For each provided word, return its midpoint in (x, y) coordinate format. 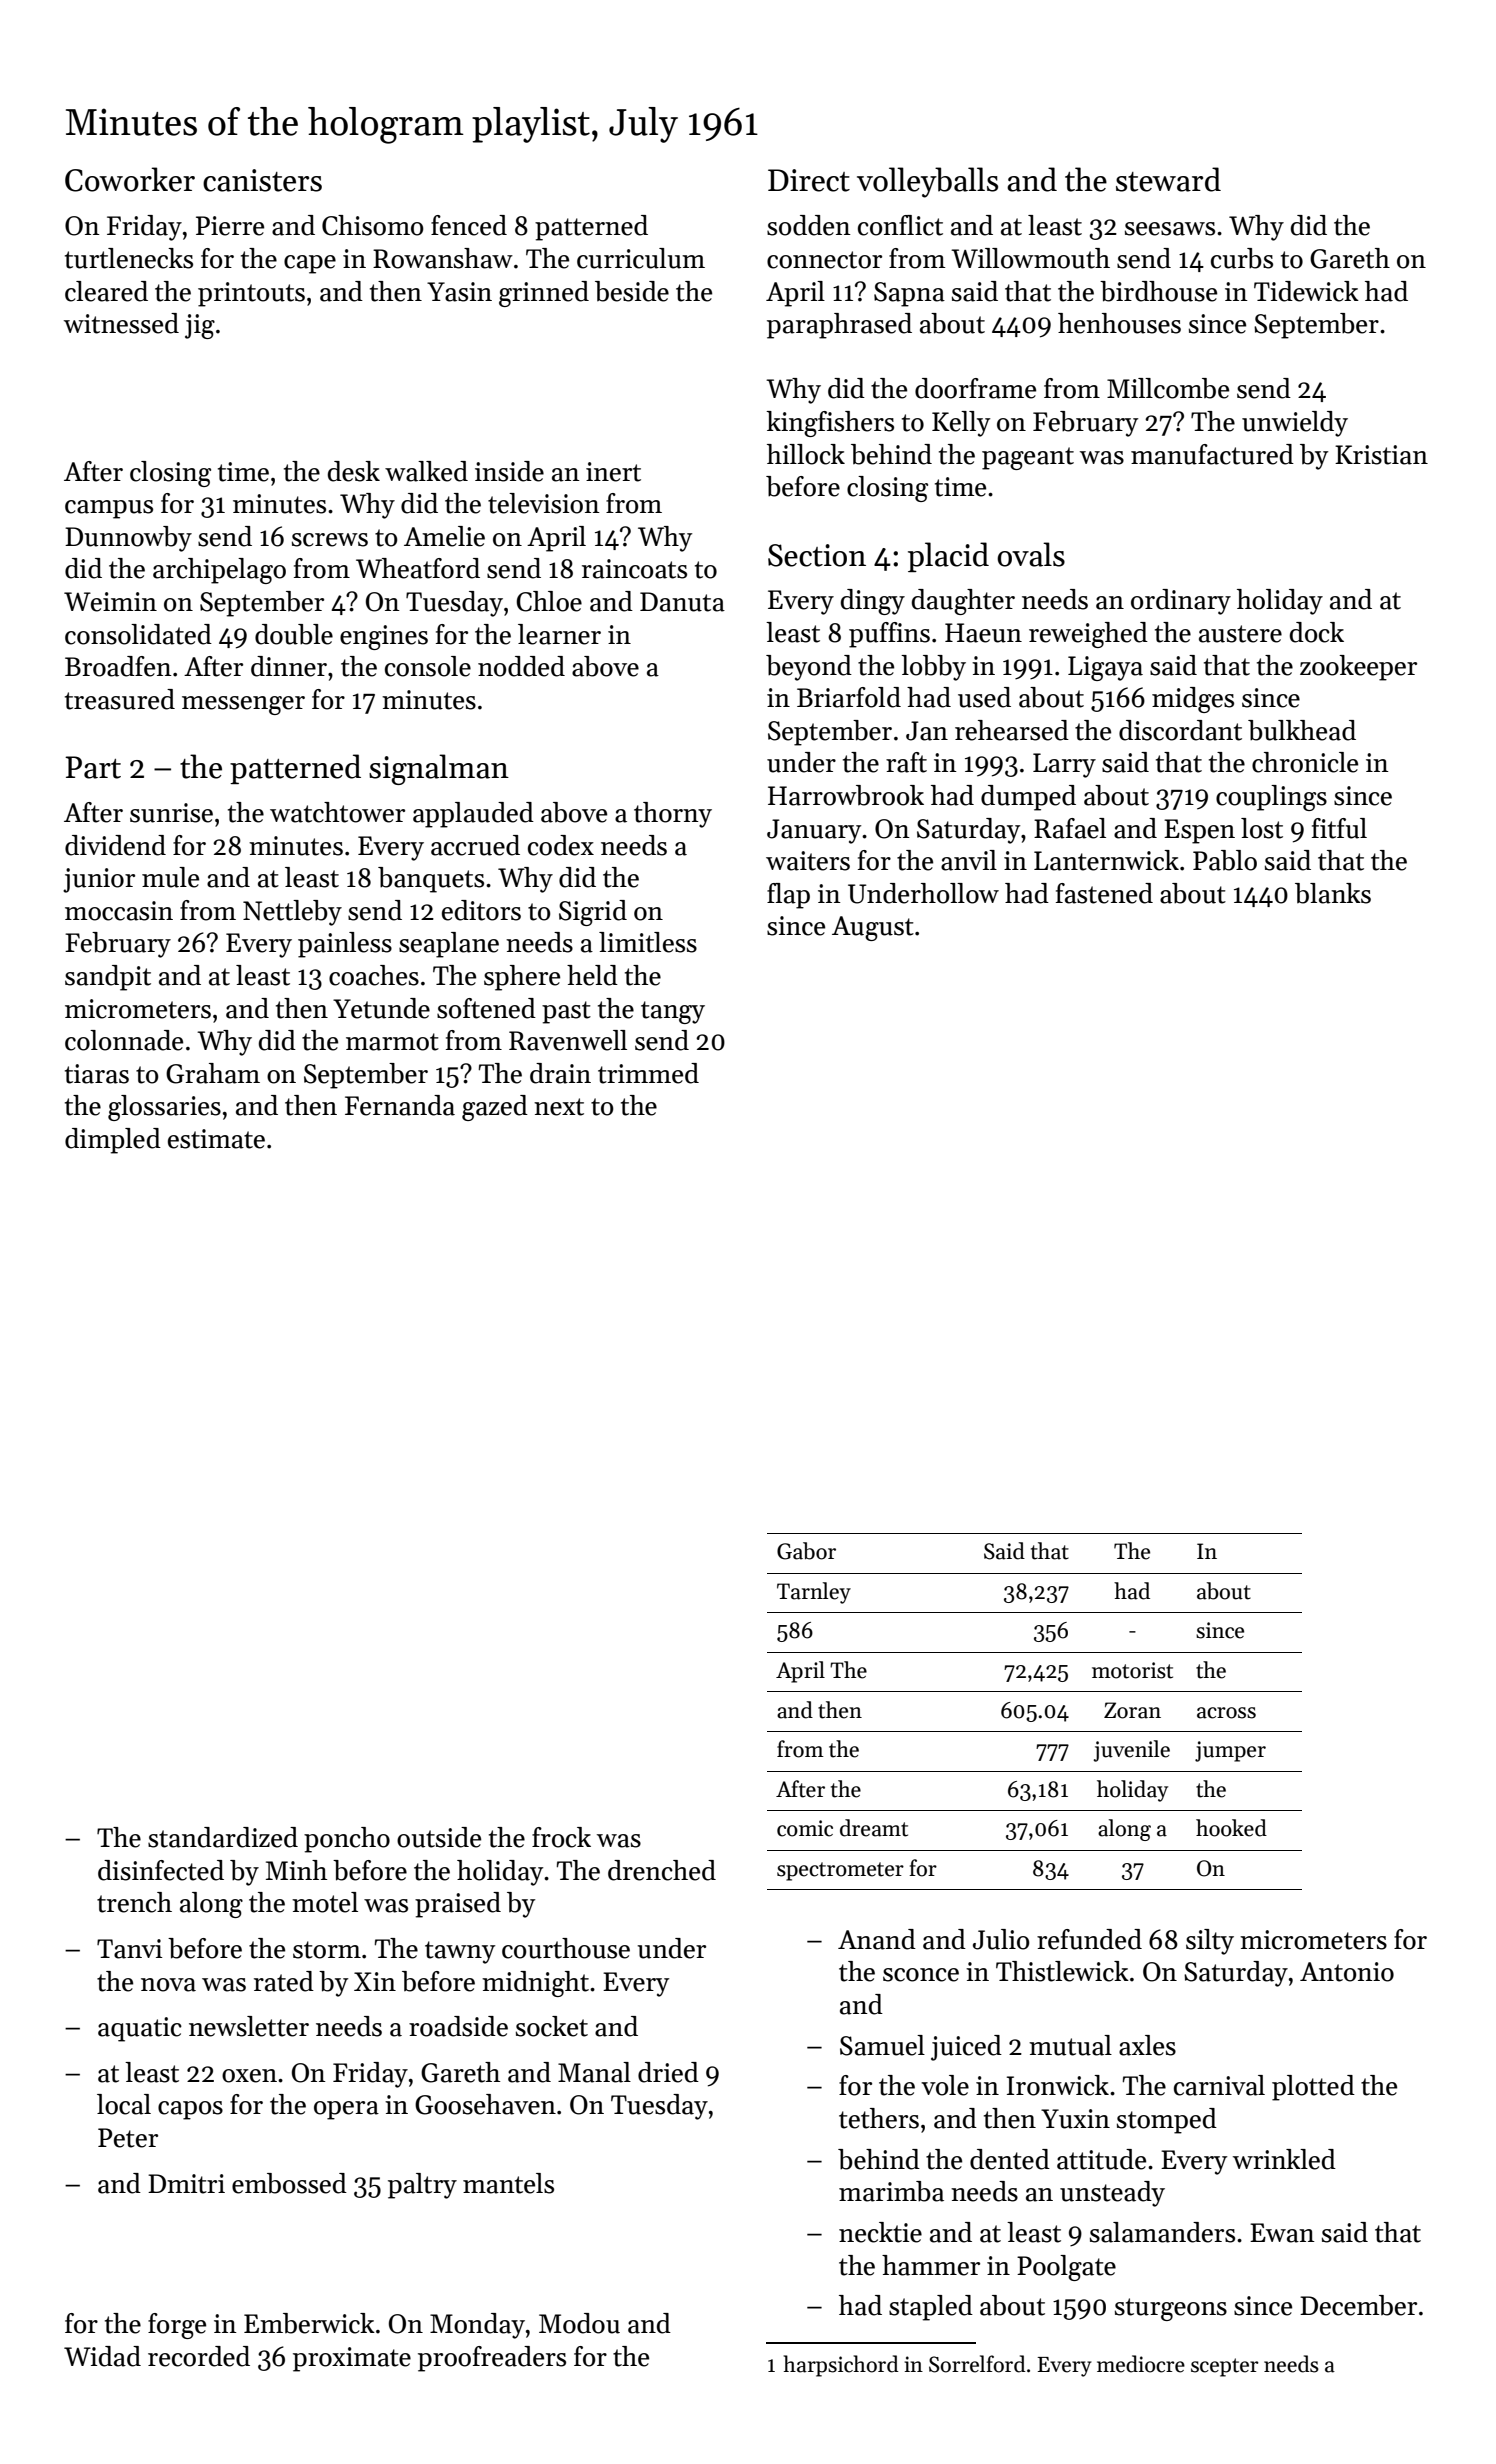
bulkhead (1302, 730)
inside (509, 471)
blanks (1333, 893)
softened (486, 1008)
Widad (102, 2356)
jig (200, 326)
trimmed (648, 1073)
